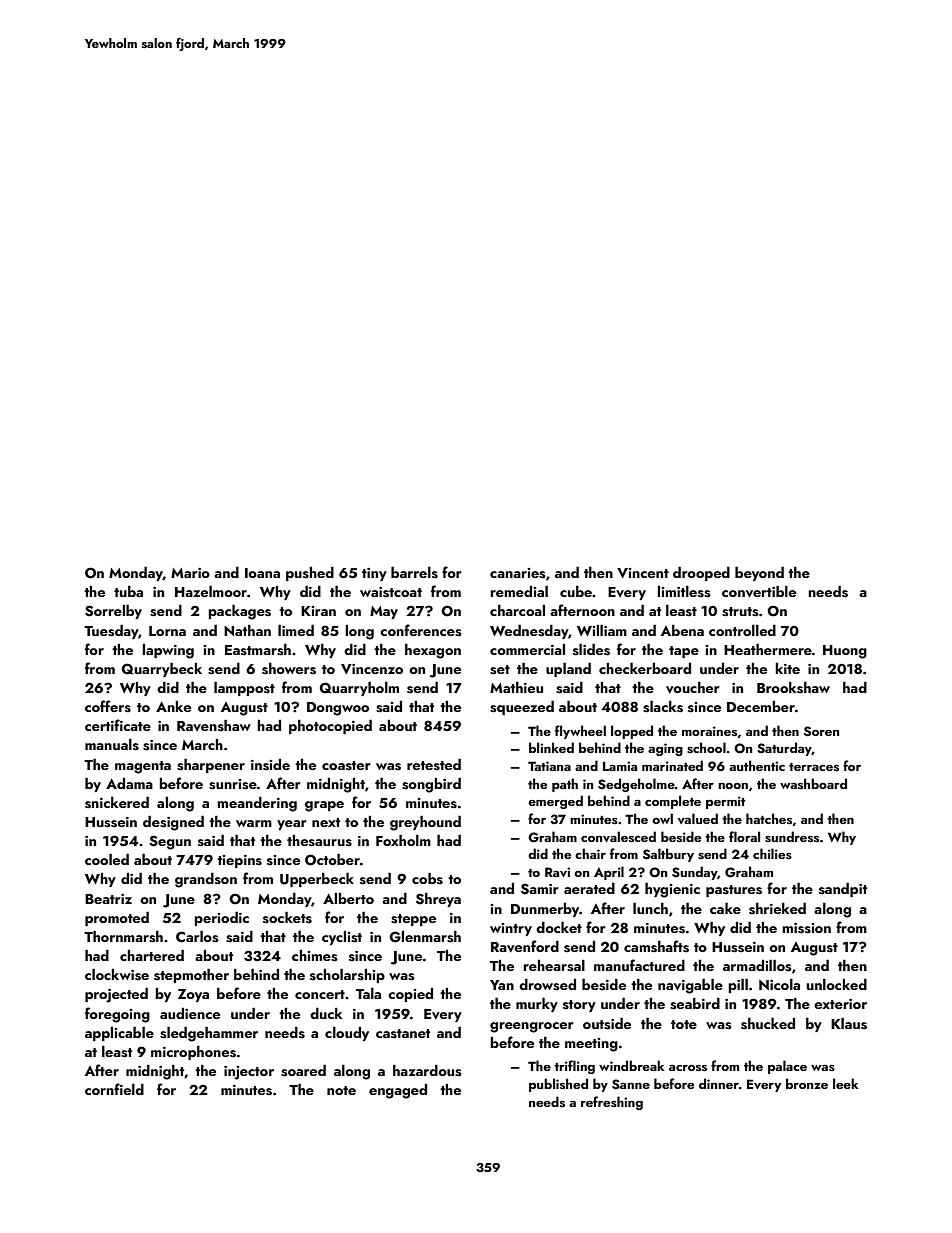 This screenshot has height=1233, width=952. Describe the element at coordinates (519, 591) in the screenshot. I see `remedial` at that location.
